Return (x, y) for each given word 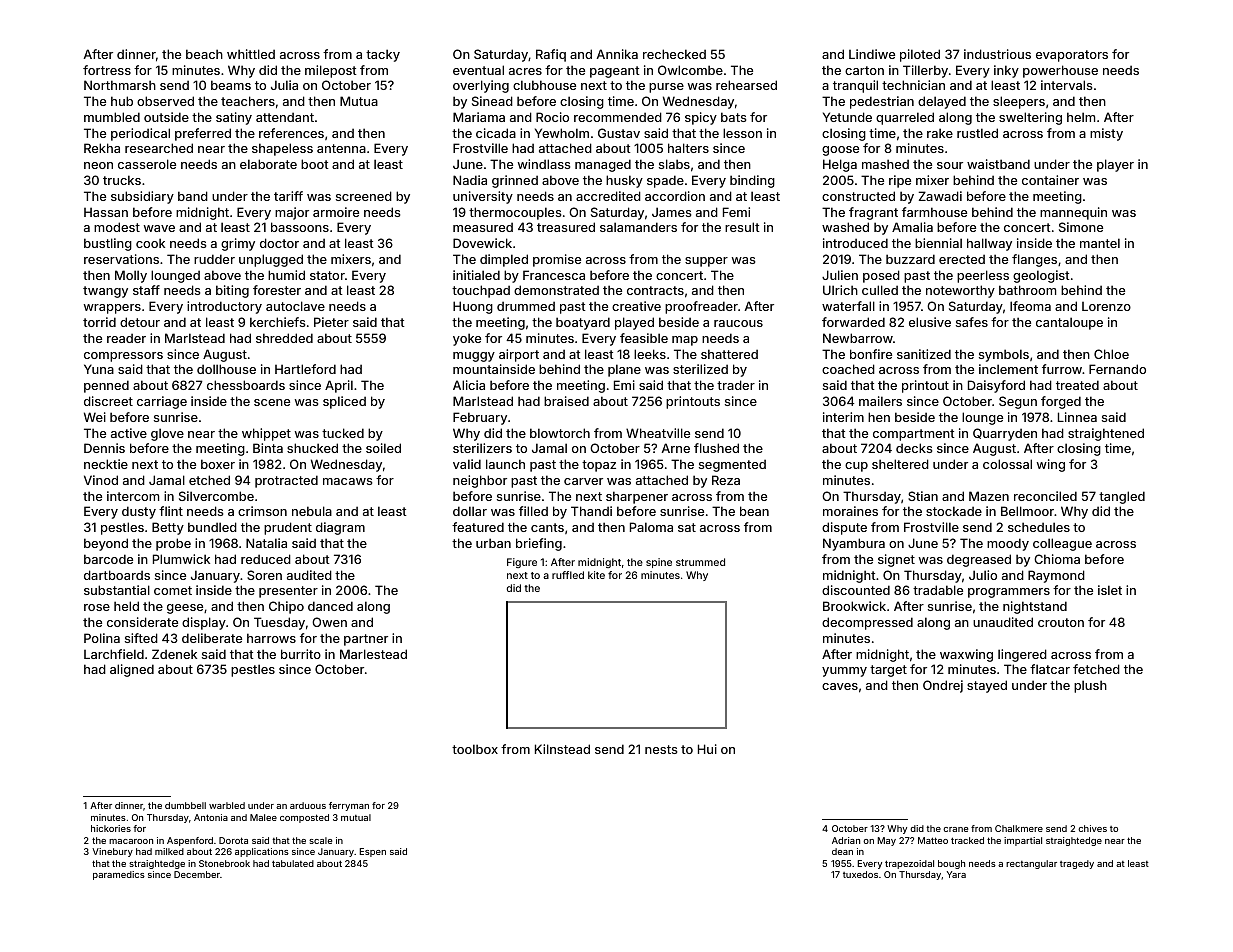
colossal (1007, 464)
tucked (343, 433)
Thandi (591, 511)
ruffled (568, 575)
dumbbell (185, 805)
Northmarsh (120, 85)
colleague (1062, 544)
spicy (701, 118)
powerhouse (1060, 71)
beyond (106, 544)
